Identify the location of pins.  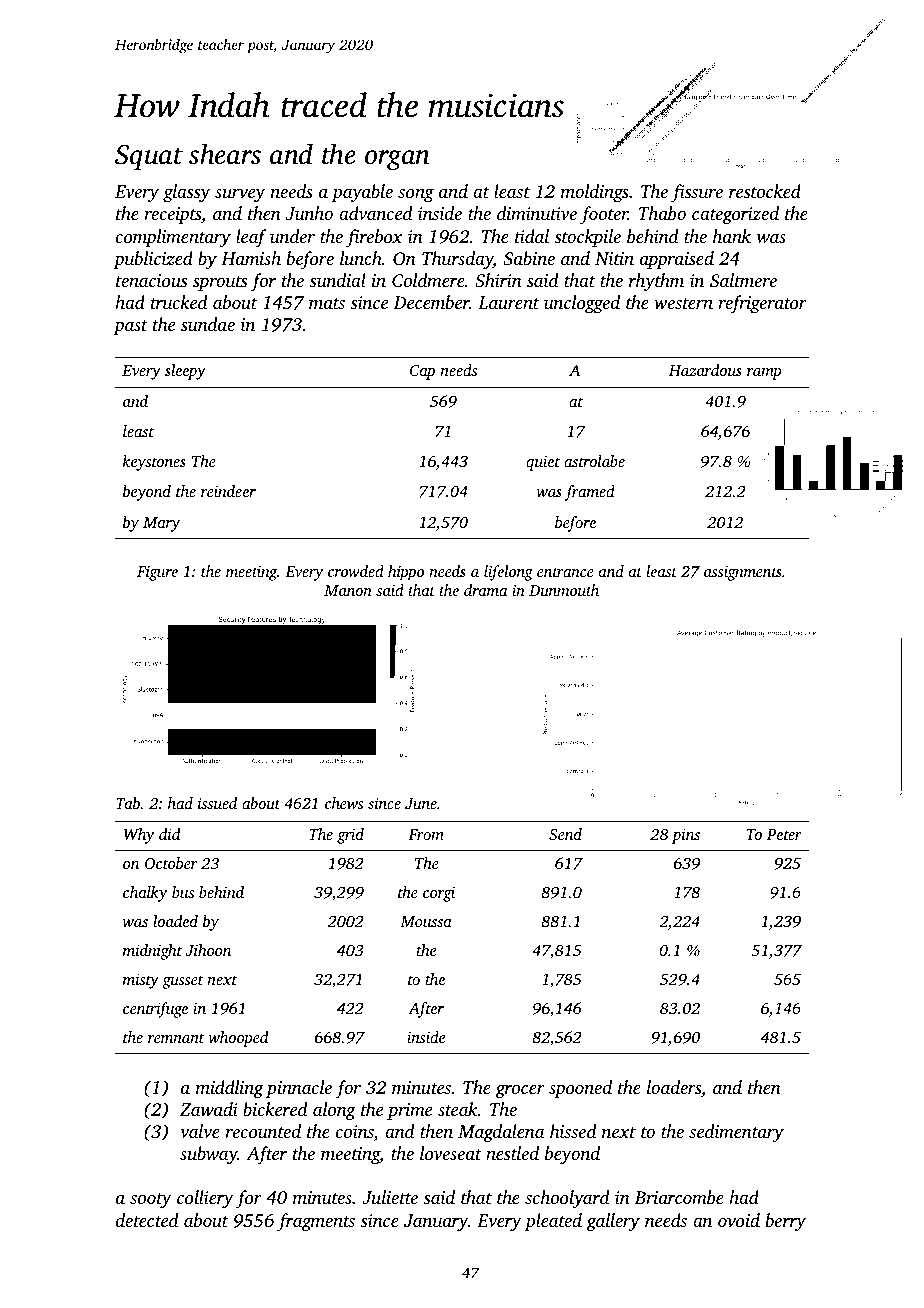
(686, 836).
